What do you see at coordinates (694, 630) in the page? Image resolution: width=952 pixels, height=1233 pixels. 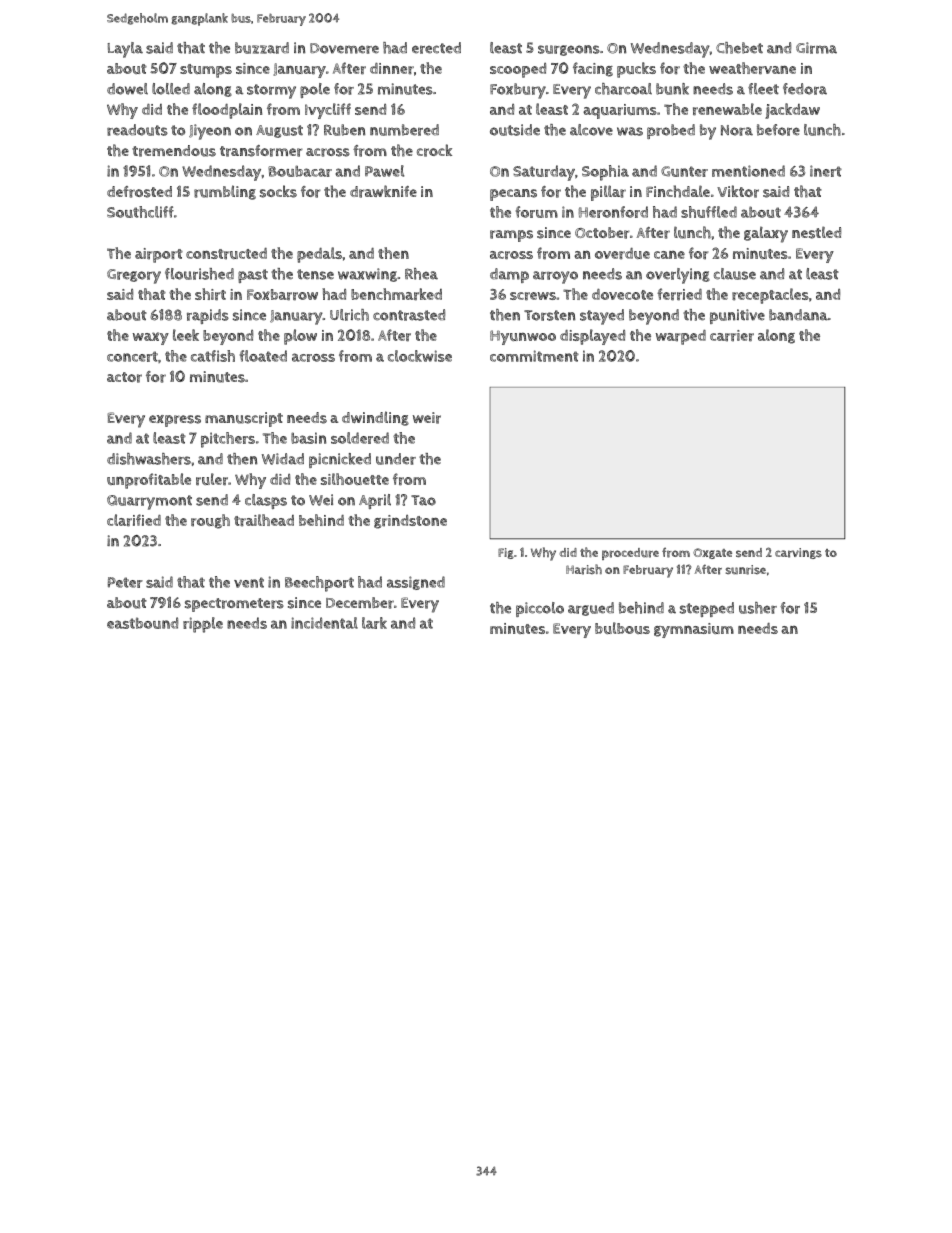 I see `gymnasium` at bounding box center [694, 630].
